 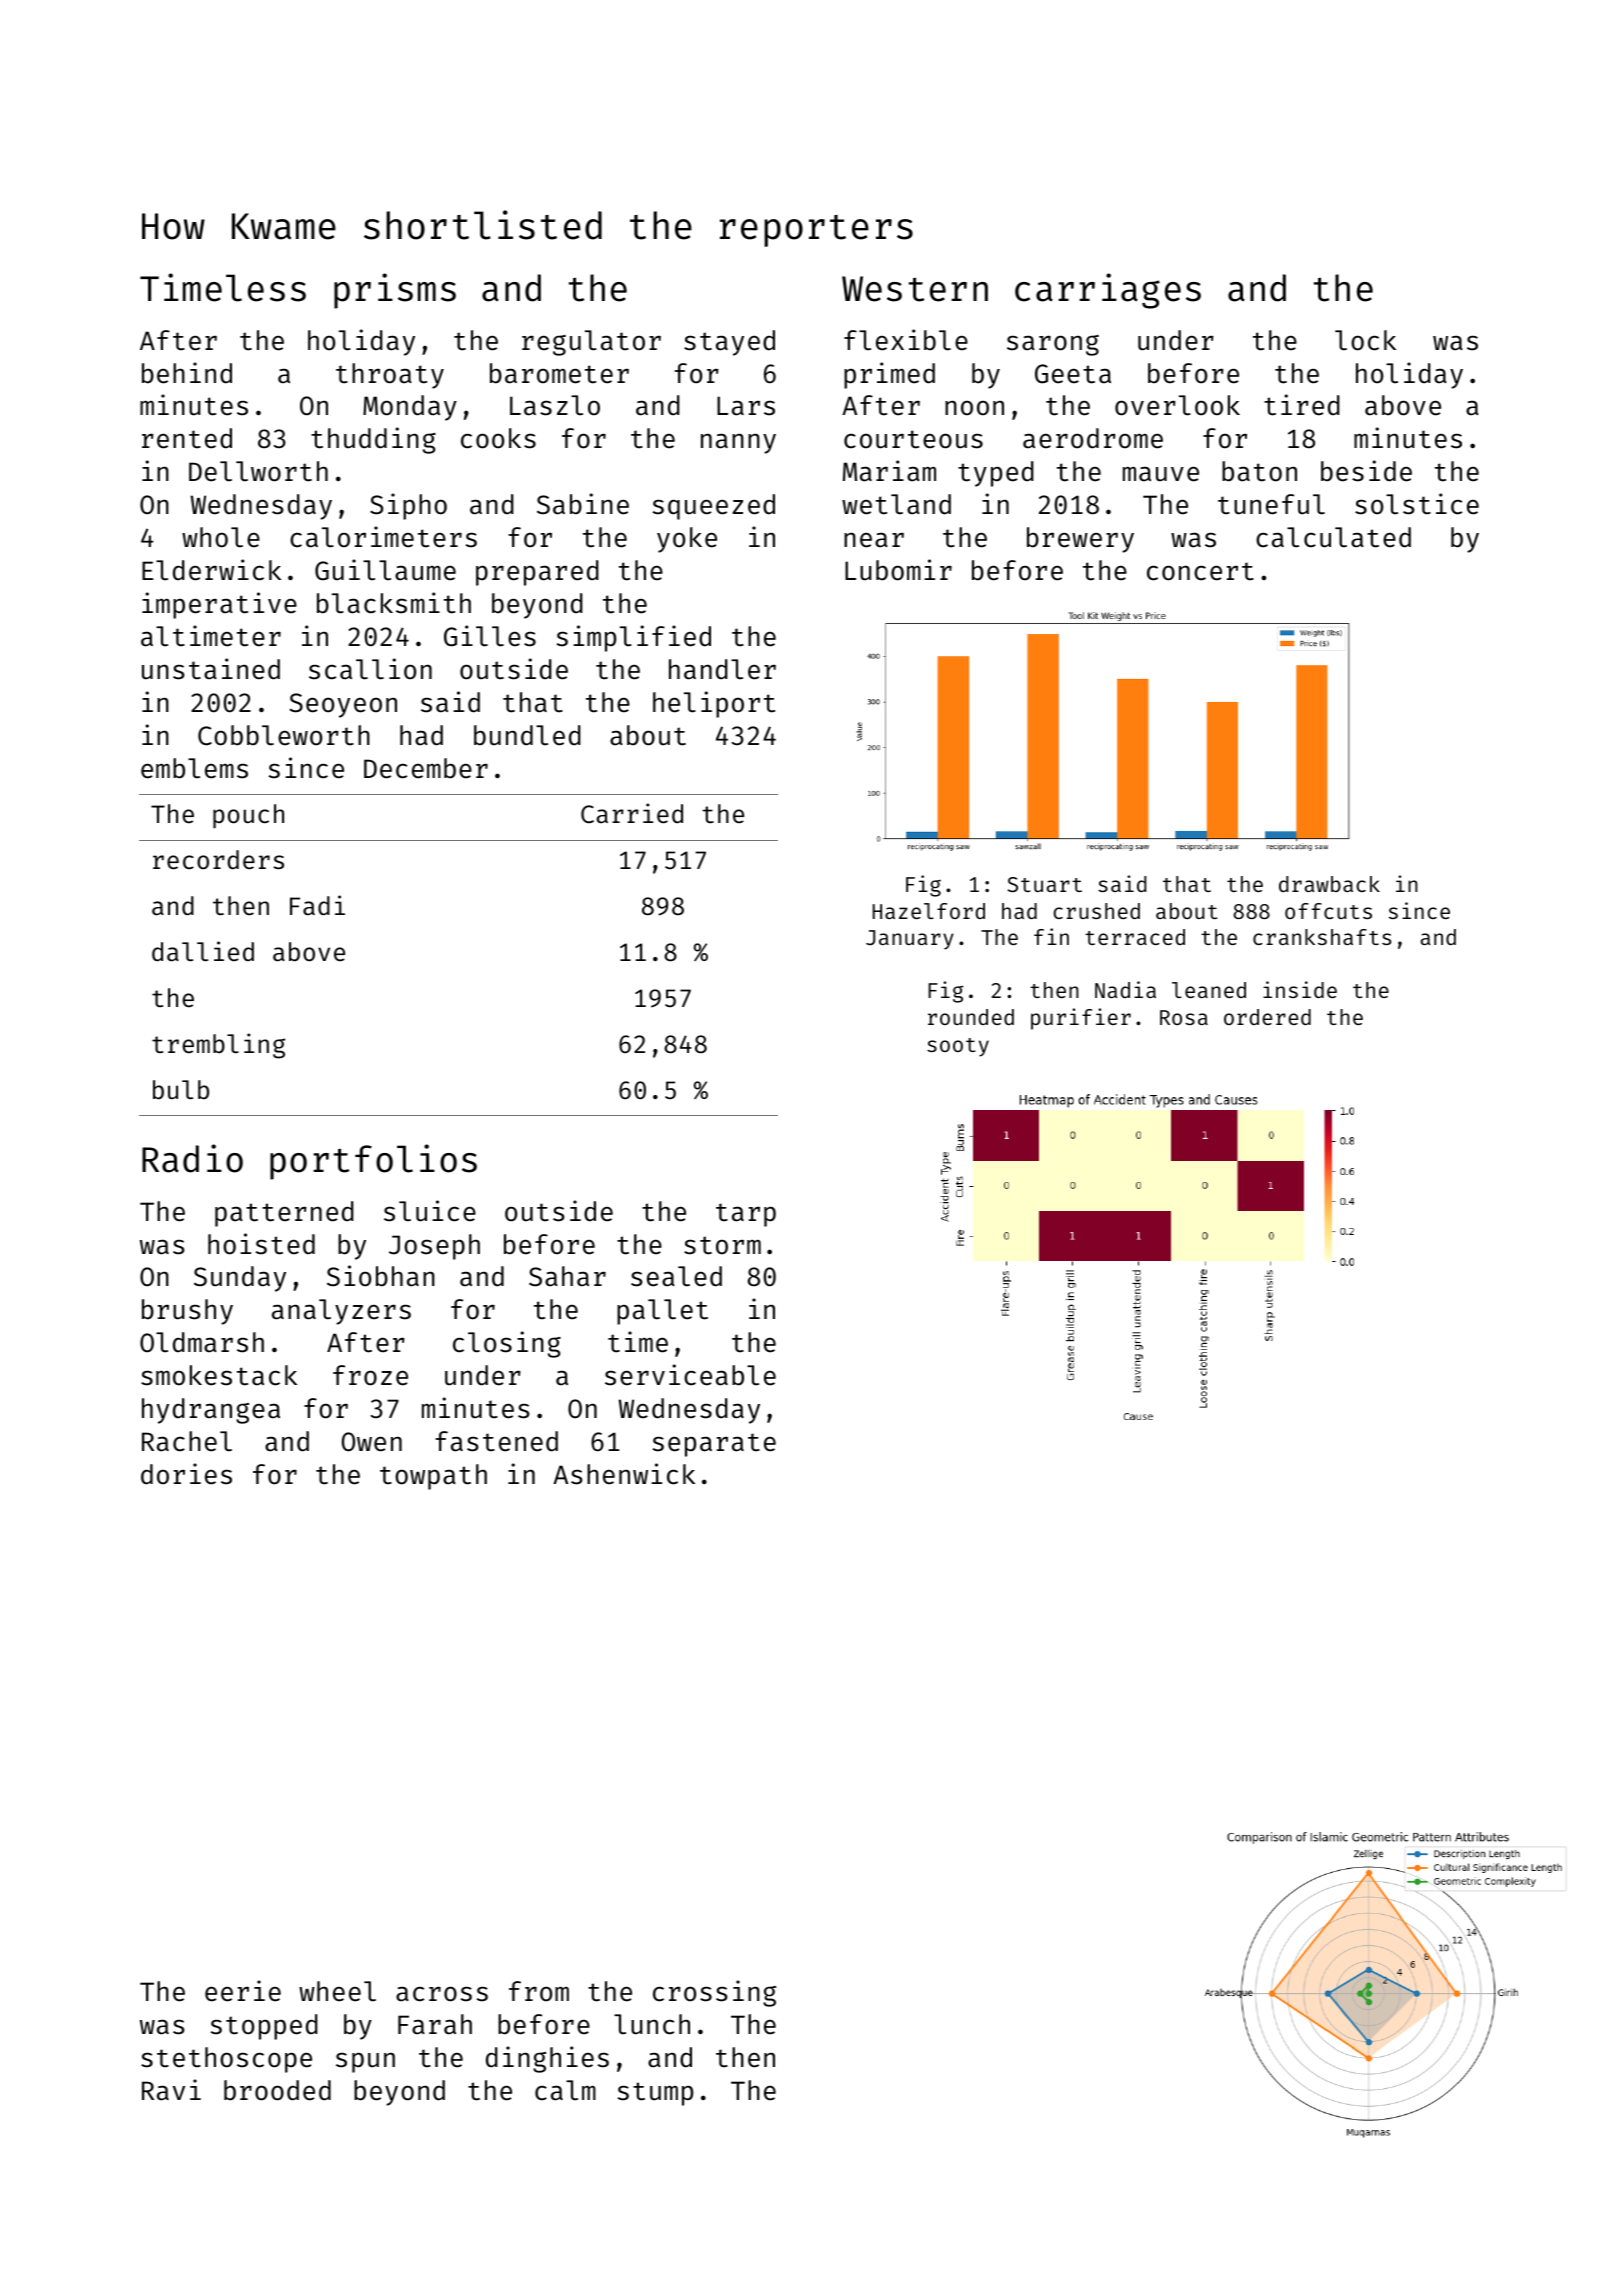 What do you see at coordinates (187, 373) in the image?
I see `behind` at bounding box center [187, 373].
